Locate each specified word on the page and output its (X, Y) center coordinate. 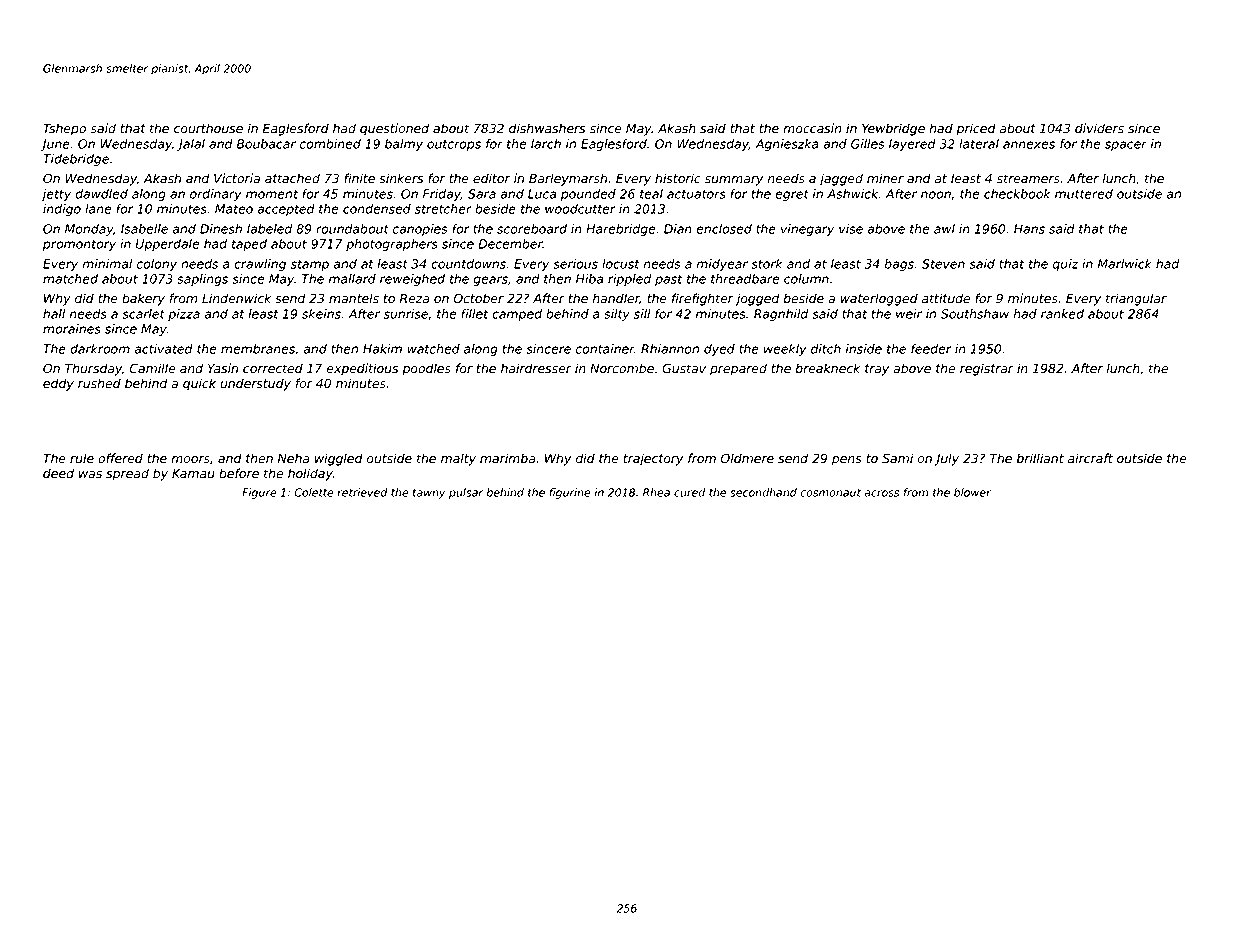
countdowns (468, 264)
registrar (987, 369)
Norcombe (622, 368)
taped (249, 245)
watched (433, 349)
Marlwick (1125, 264)
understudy (255, 384)
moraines (72, 329)
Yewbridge (893, 129)
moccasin (812, 128)
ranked (1062, 314)
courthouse (208, 128)
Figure (259, 493)
